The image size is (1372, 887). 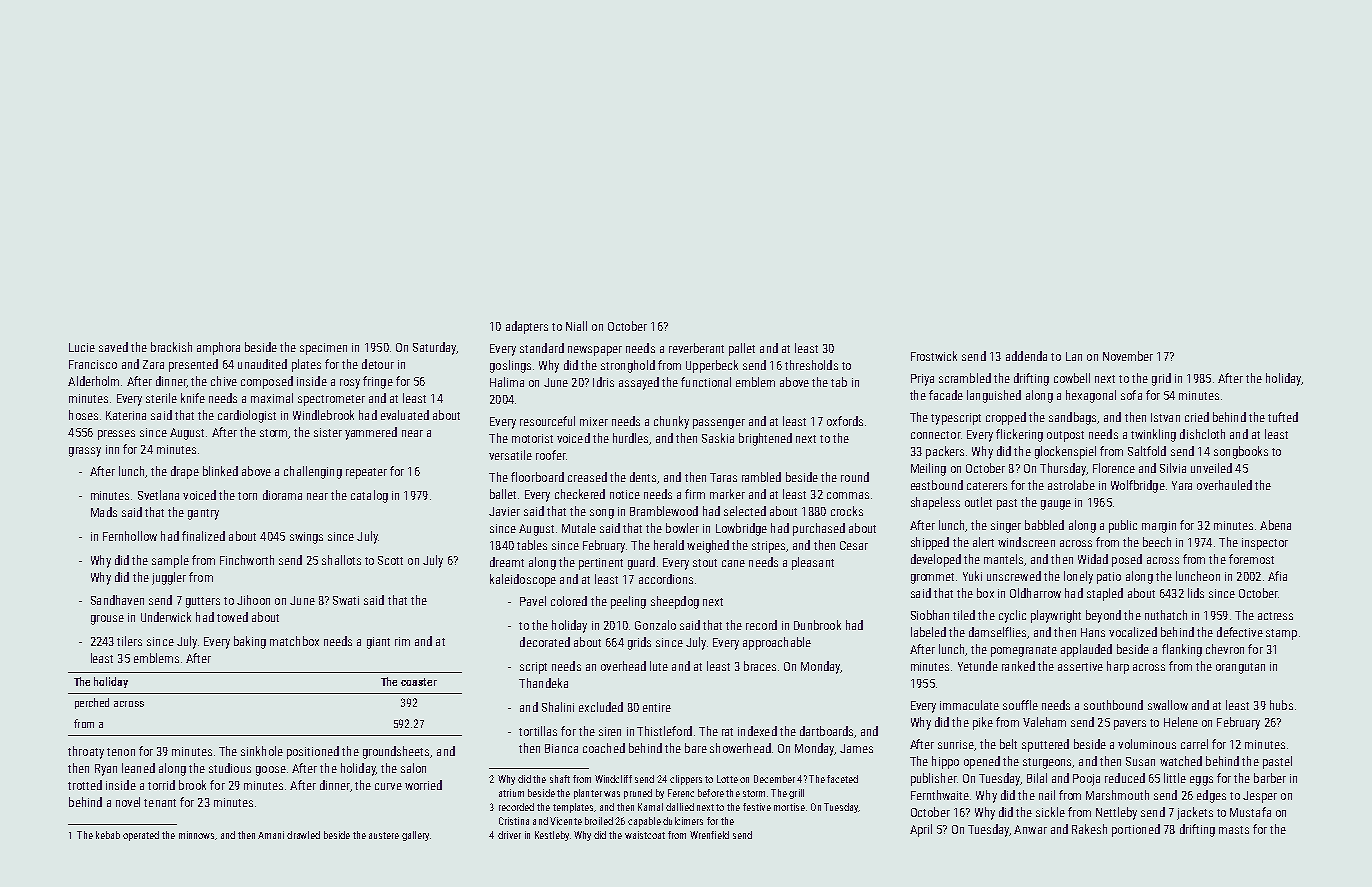 What do you see at coordinates (507, 382) in the page?
I see `Halima` at bounding box center [507, 382].
